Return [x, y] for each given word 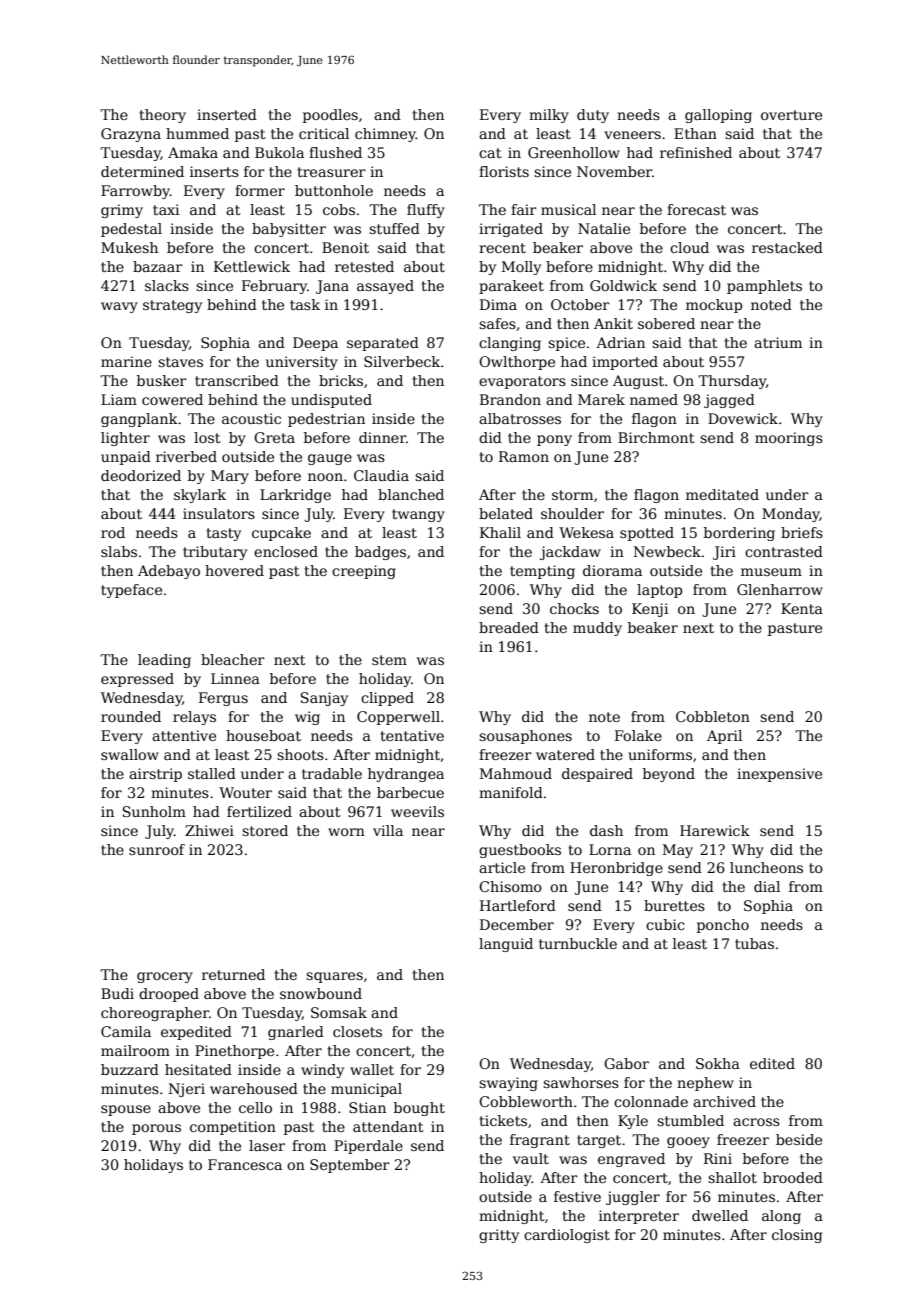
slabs [119, 551]
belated [506, 513]
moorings [789, 439]
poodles [330, 116]
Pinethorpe [234, 1052]
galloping [718, 116]
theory [162, 116]
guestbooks [520, 851]
